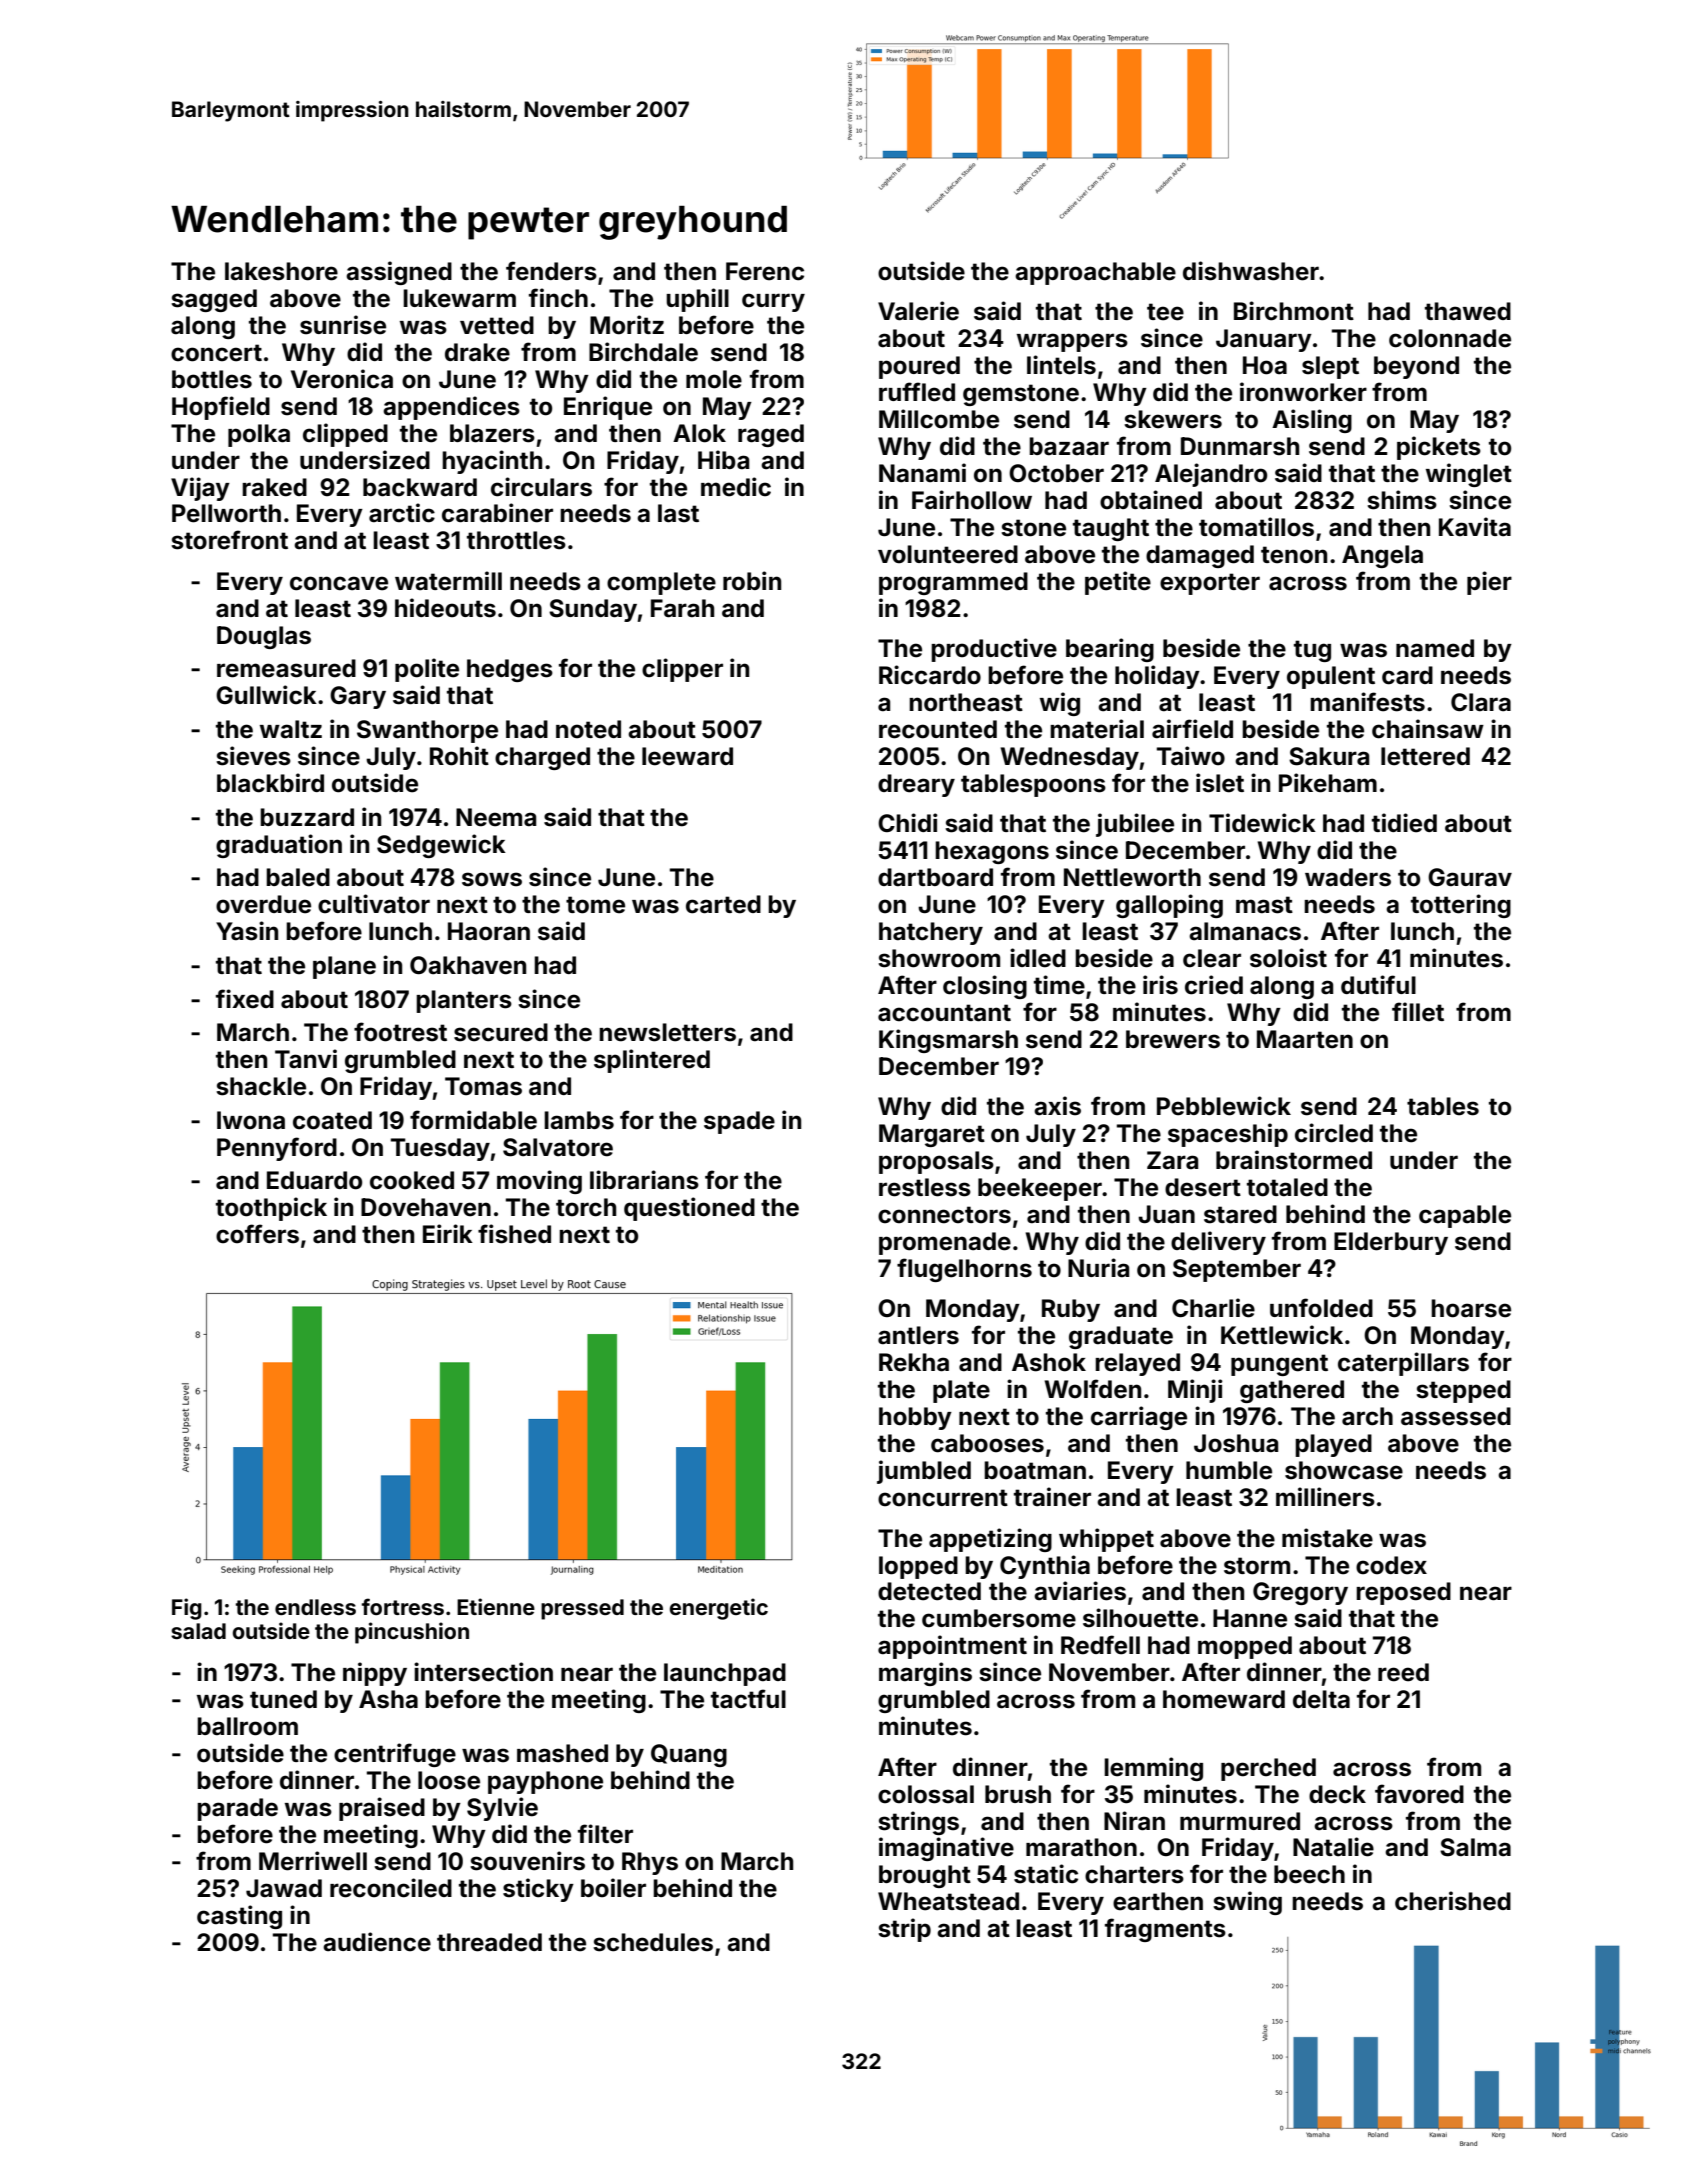  I want to click on lintels, so click(1061, 365).
